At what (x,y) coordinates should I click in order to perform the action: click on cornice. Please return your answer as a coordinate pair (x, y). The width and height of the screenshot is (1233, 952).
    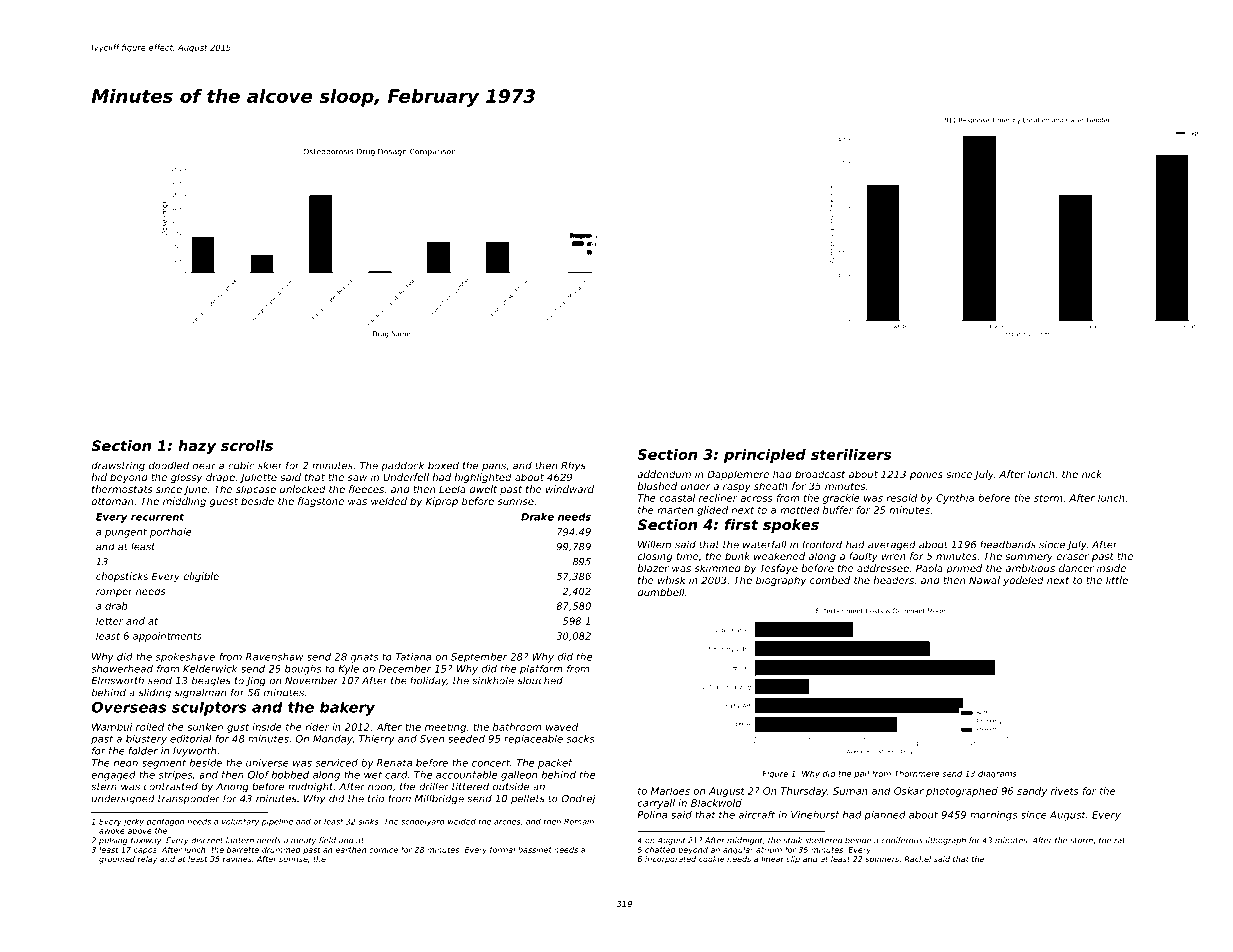
    Looking at the image, I should click on (383, 850).
